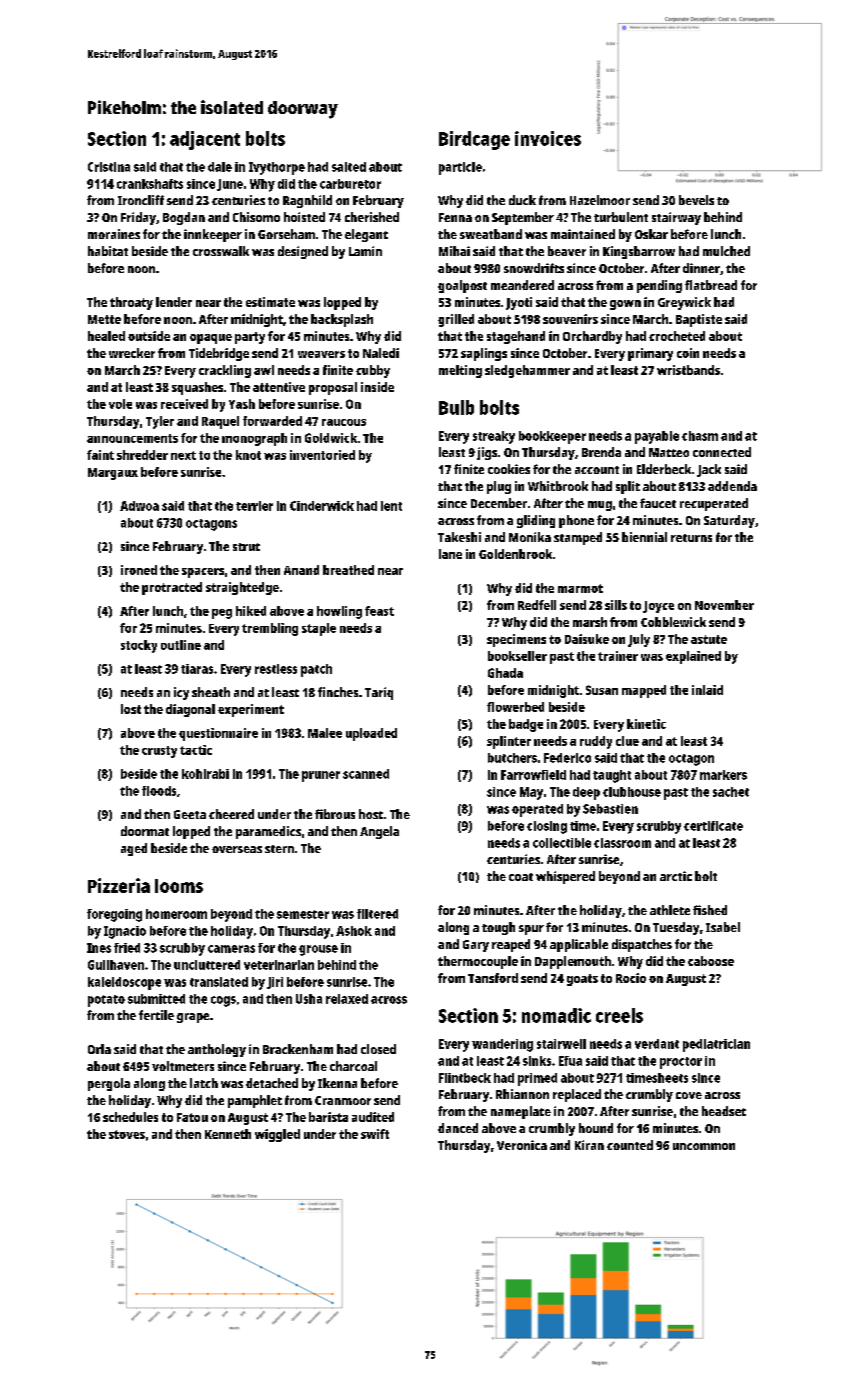 The image size is (849, 1400). Describe the element at coordinates (205, 140) in the image. I see `adjacent` at that location.
